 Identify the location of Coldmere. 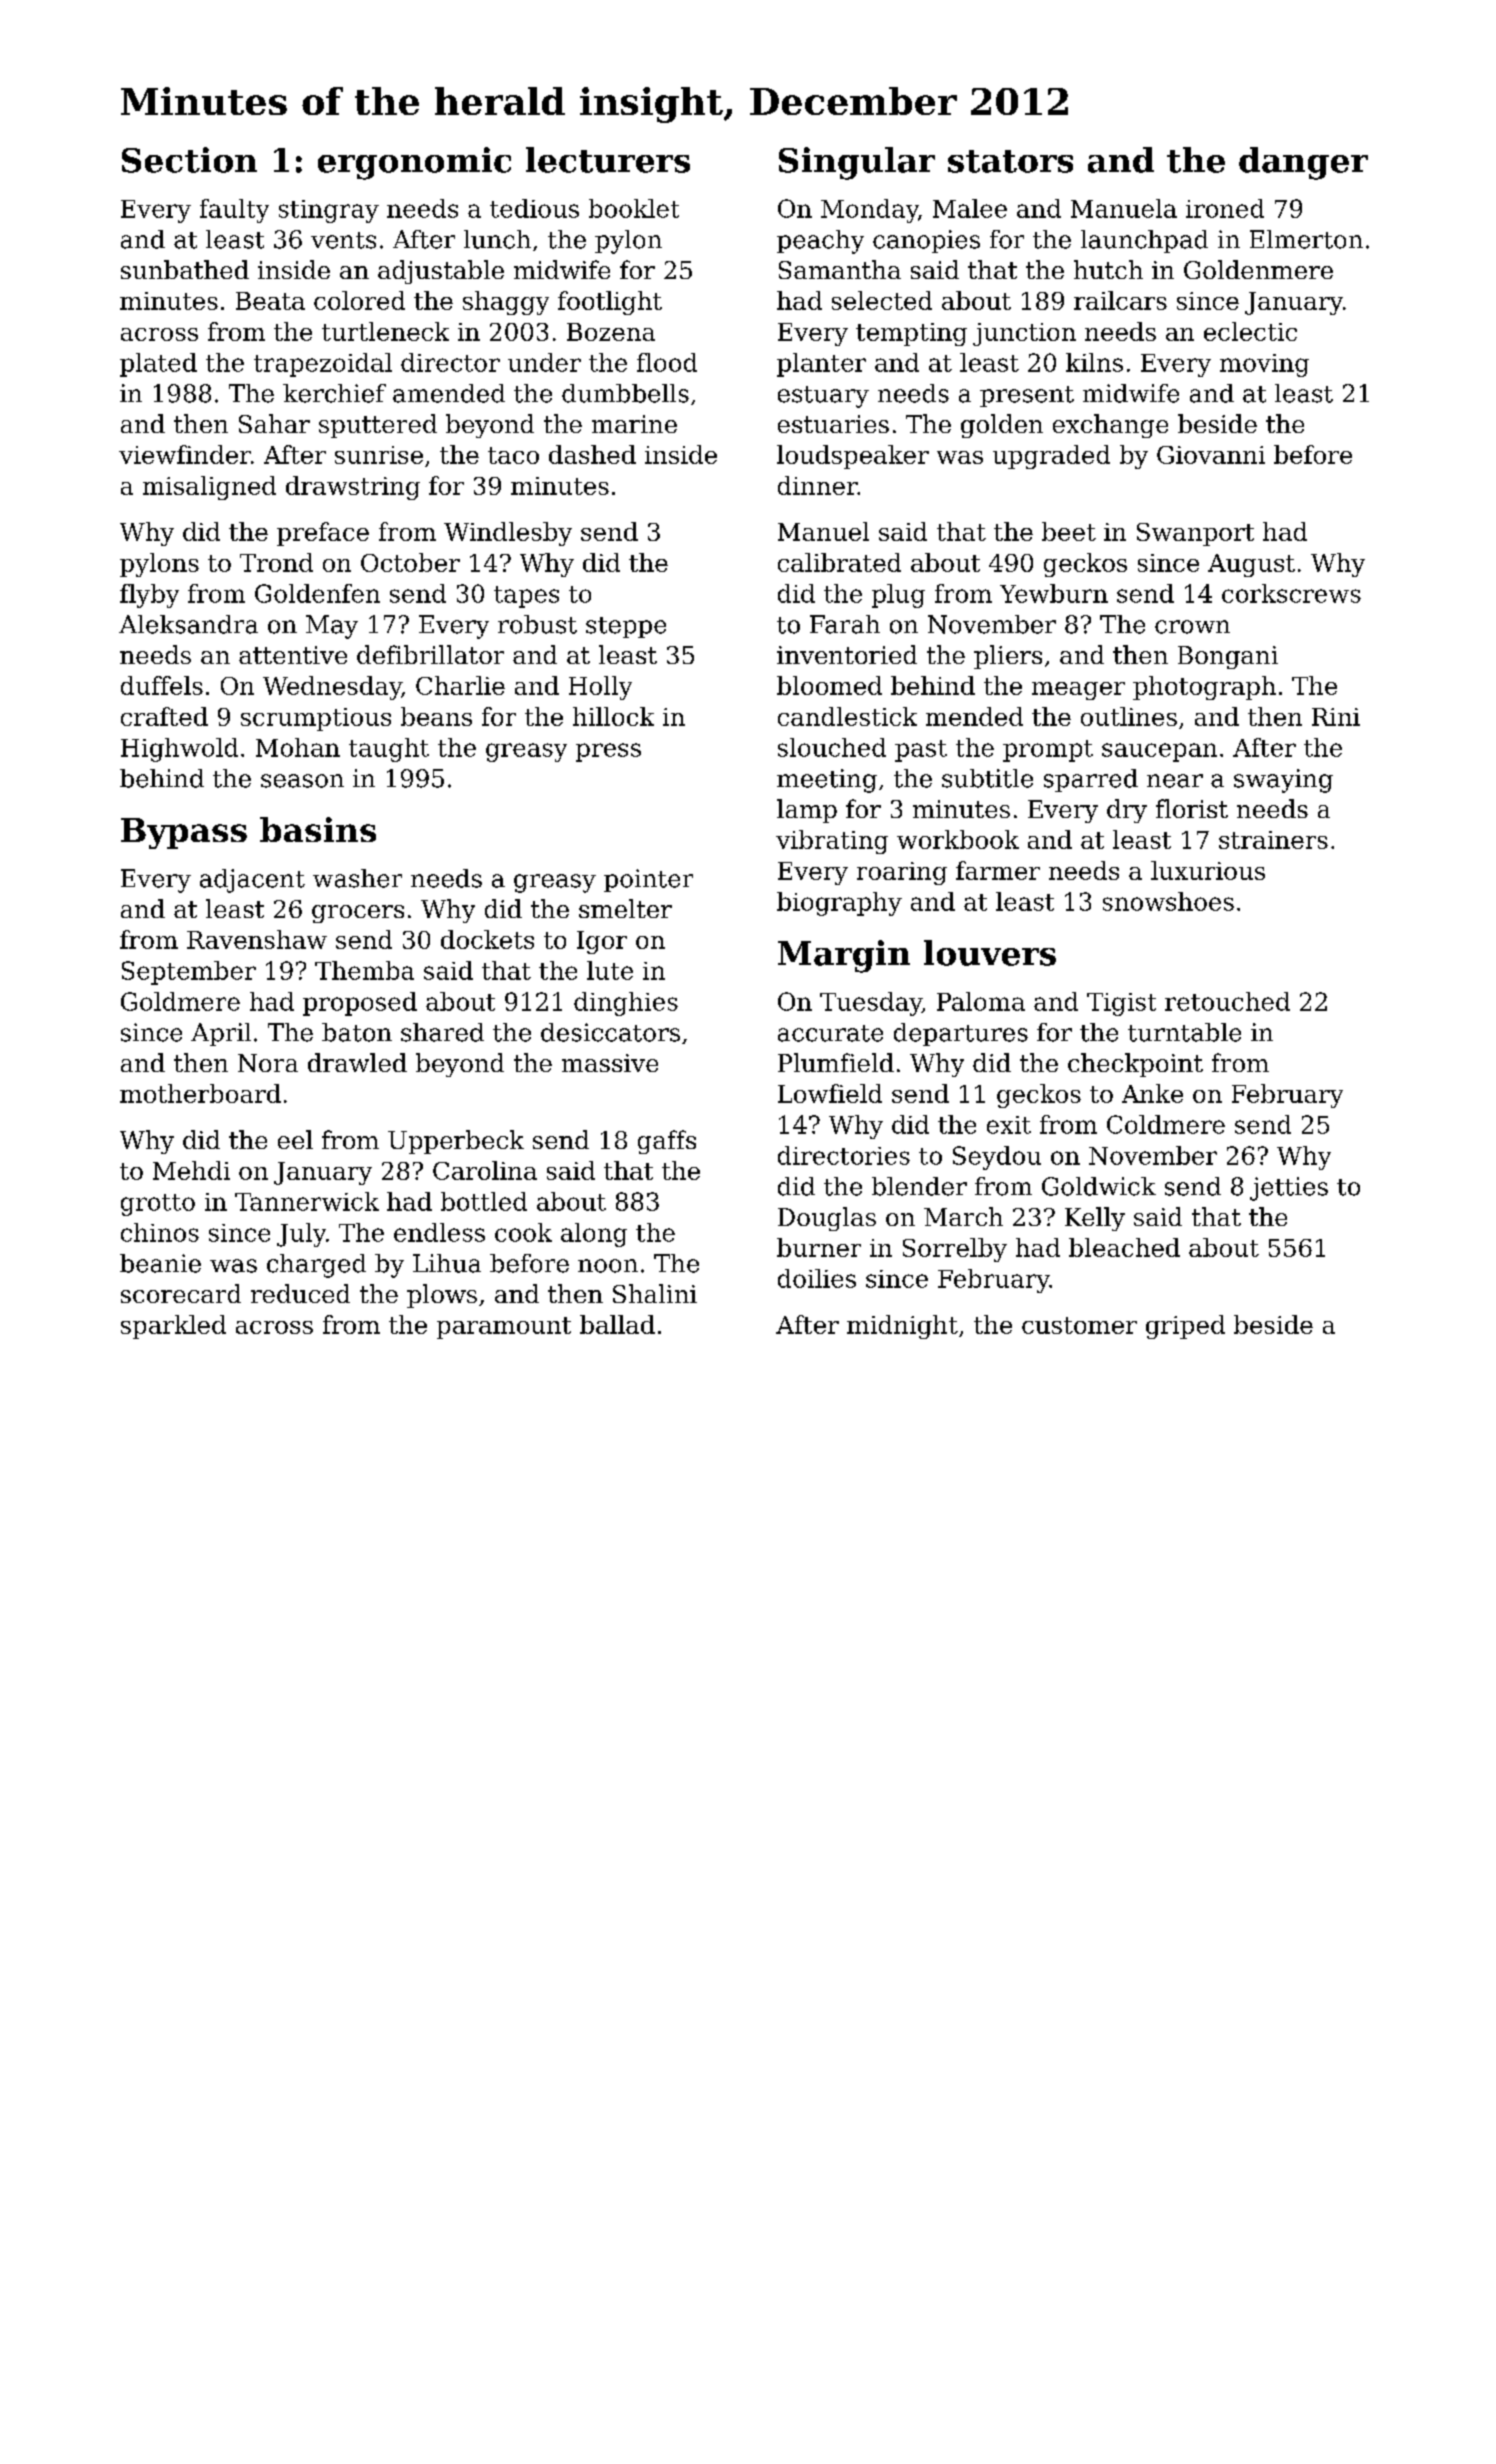
(1166, 1124).
